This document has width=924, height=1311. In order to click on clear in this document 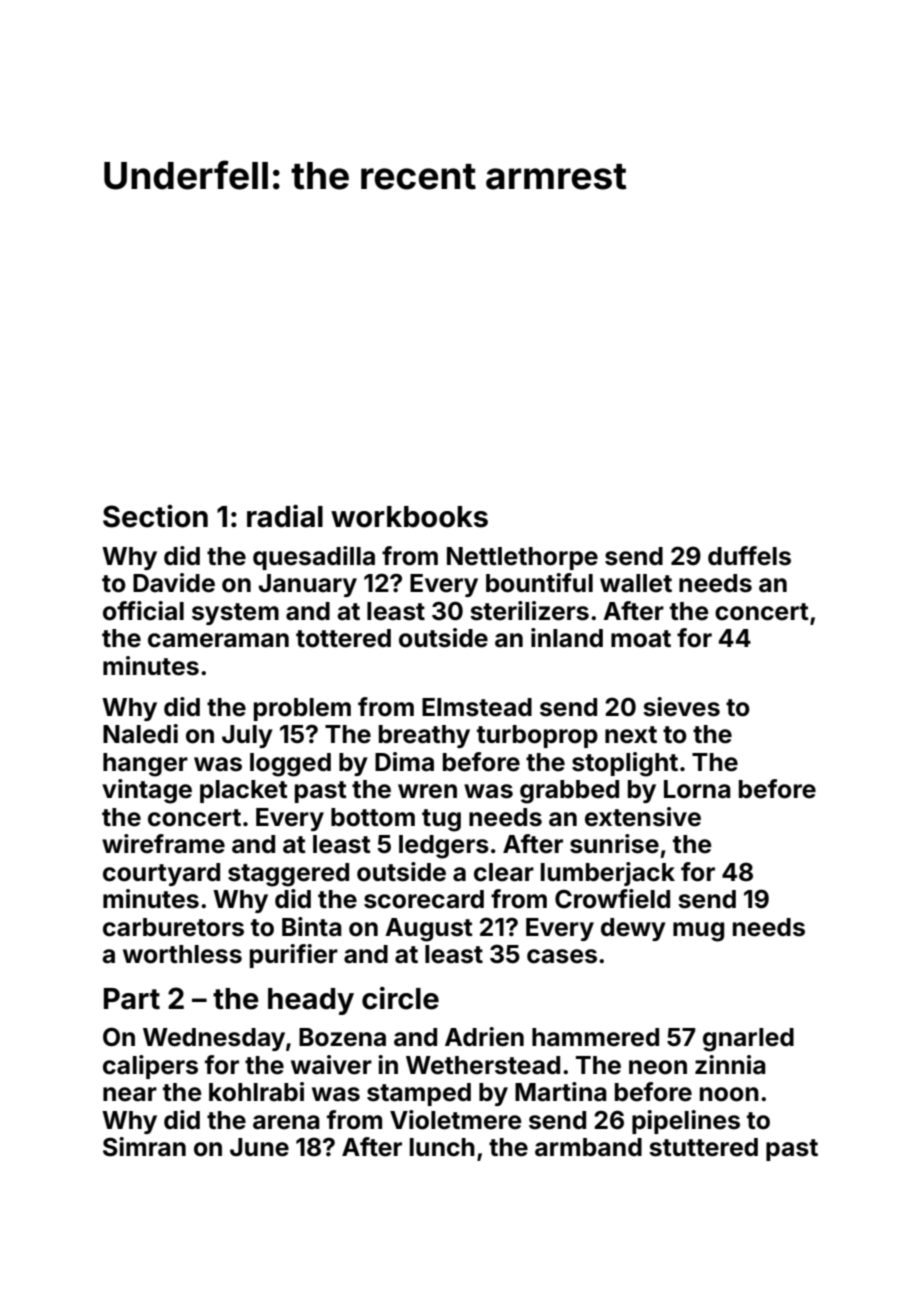, I will do `click(504, 872)`.
